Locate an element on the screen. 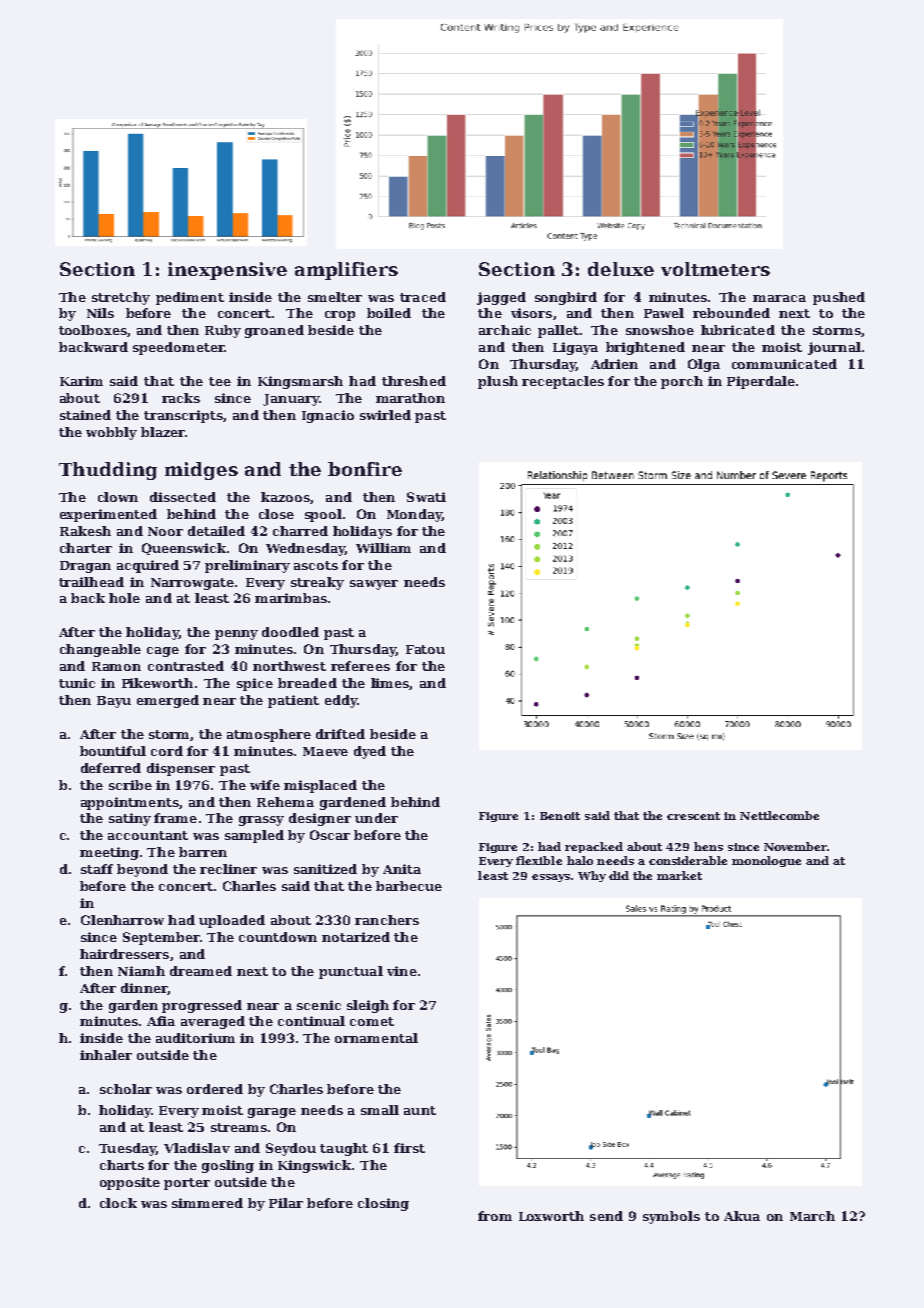 This screenshot has width=924, height=1308. Nils is located at coordinates (100, 313).
